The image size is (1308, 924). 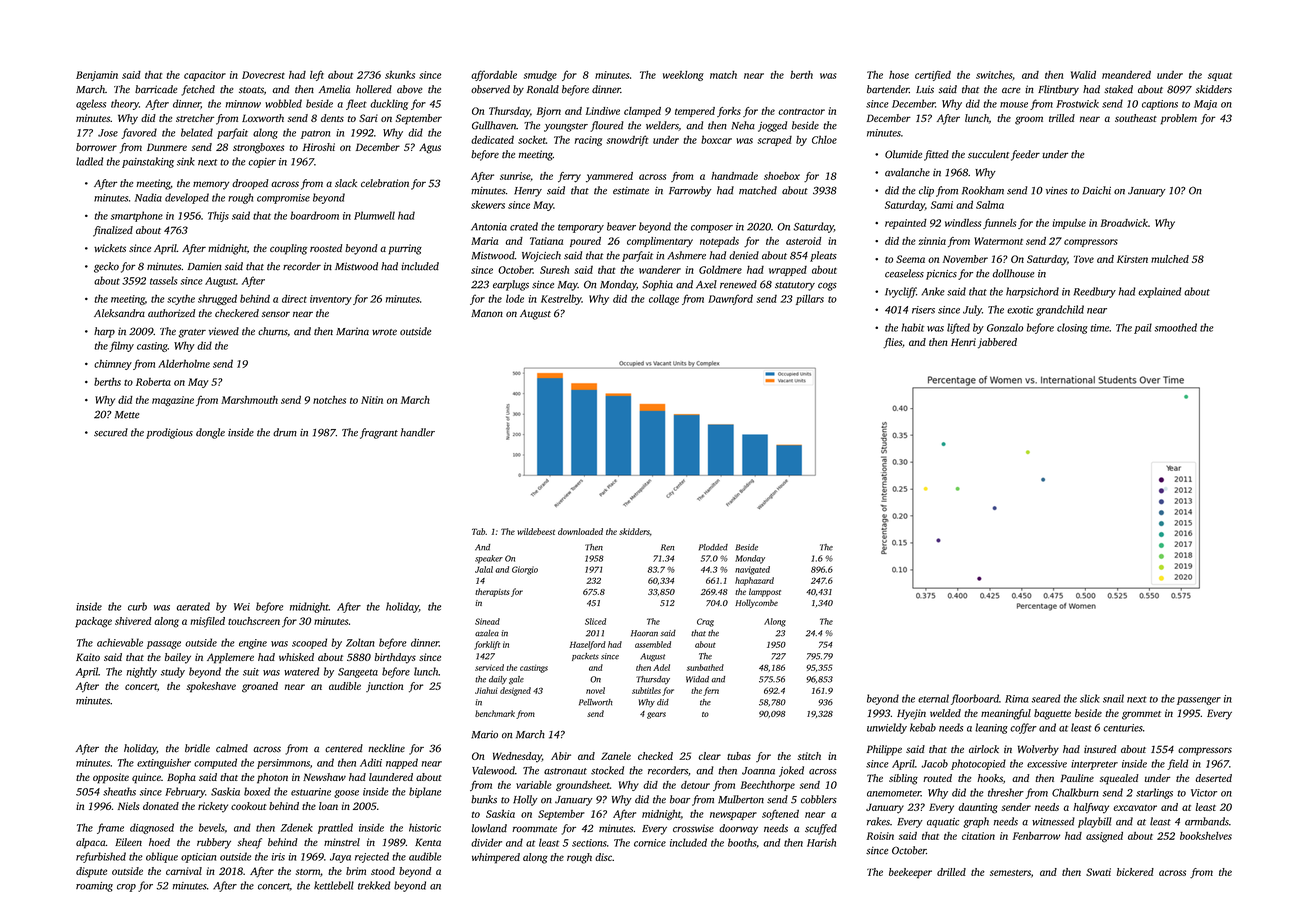 What do you see at coordinates (334, 885) in the screenshot?
I see `kettlebell` at bounding box center [334, 885].
